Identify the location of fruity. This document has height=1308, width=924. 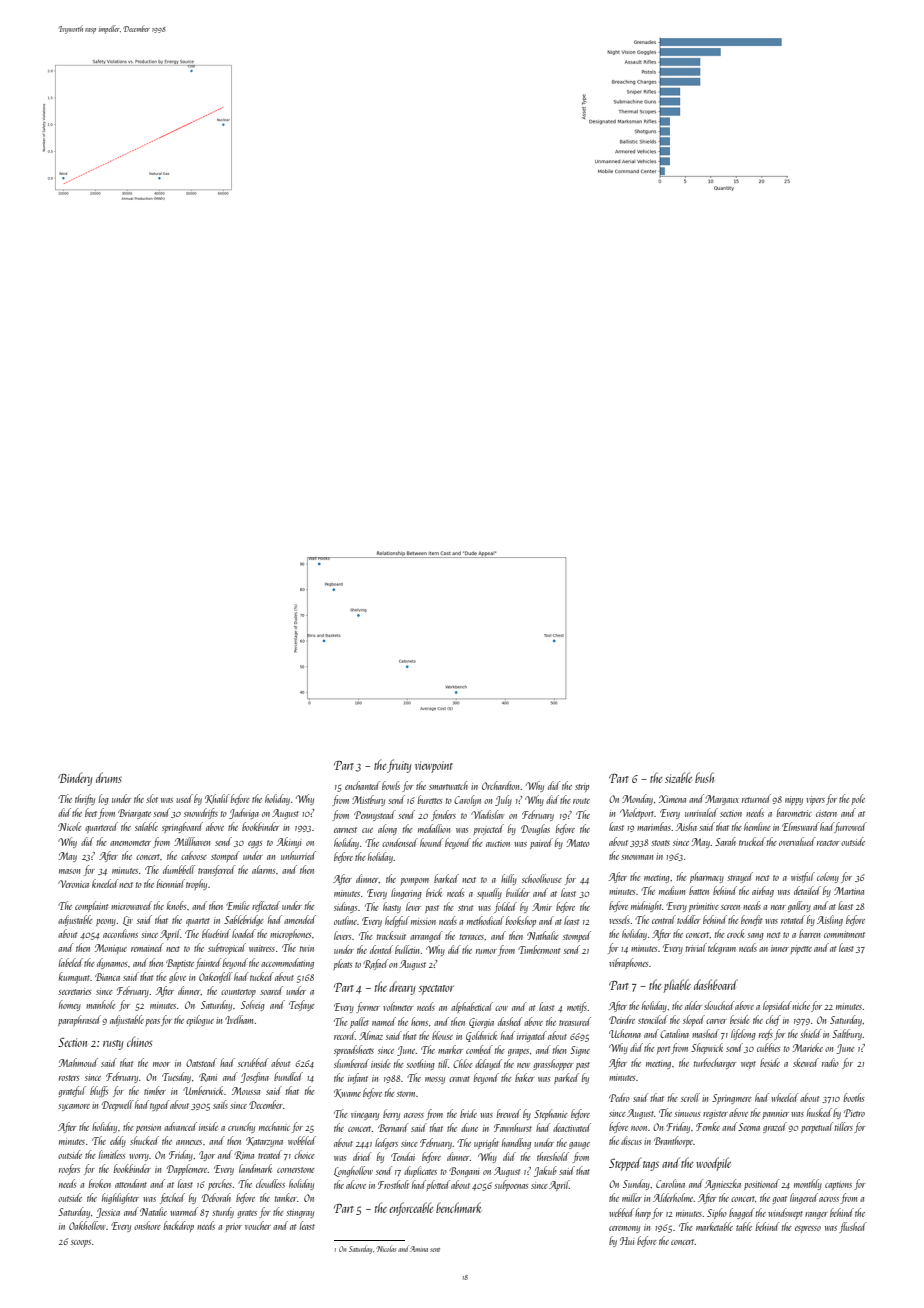
(399, 766).
